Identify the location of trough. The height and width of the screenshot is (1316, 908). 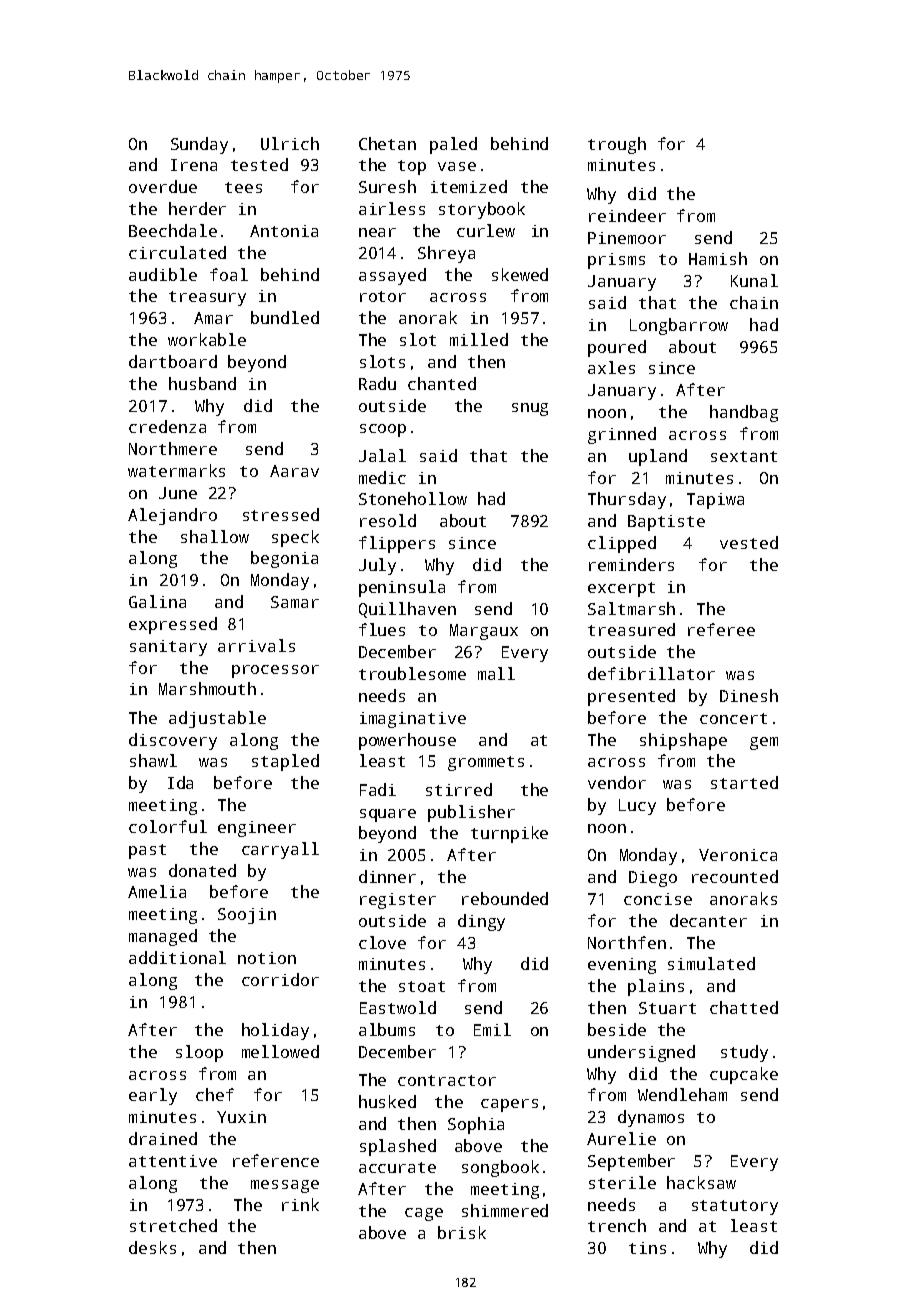
(617, 145).
